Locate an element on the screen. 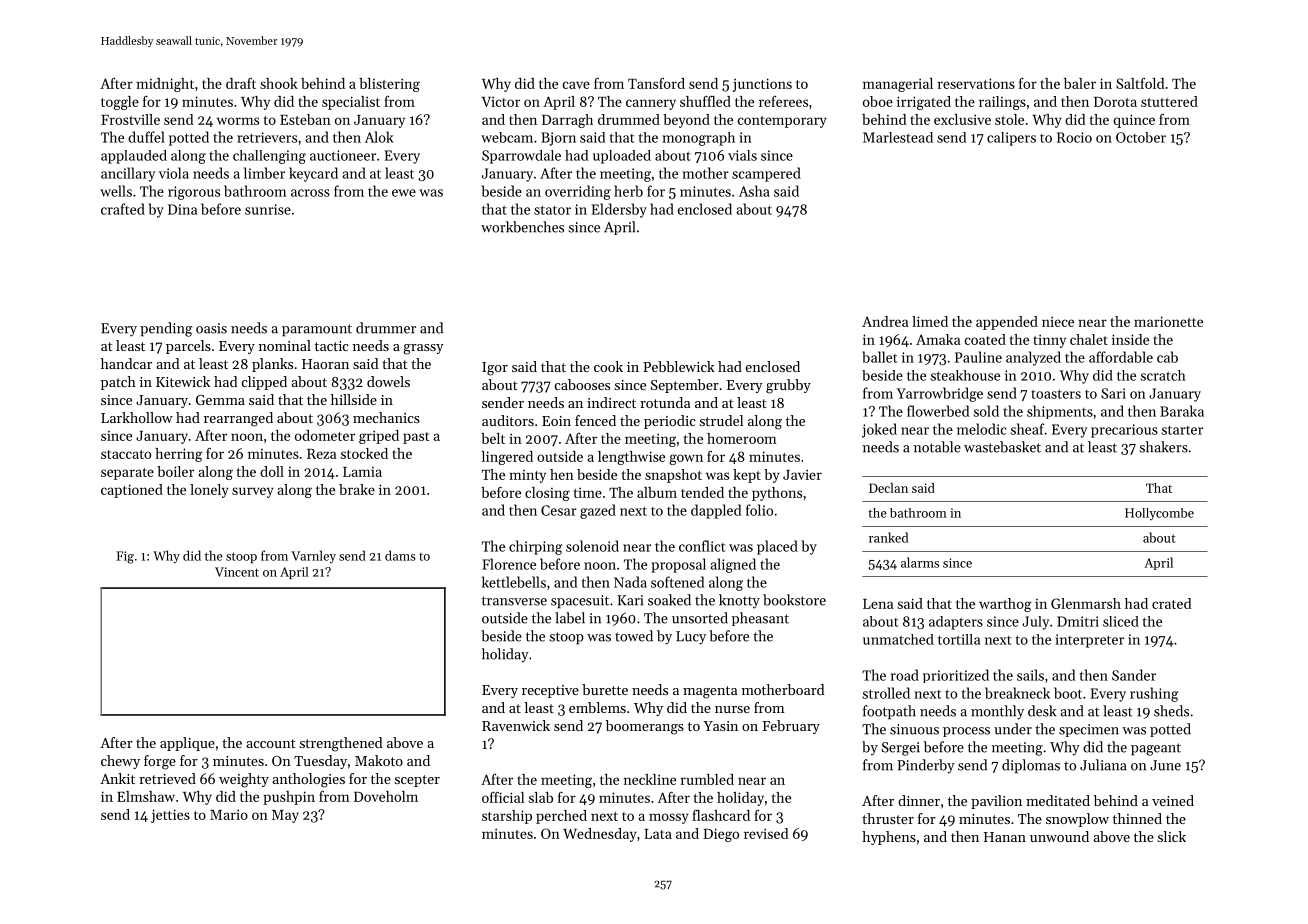 This screenshot has height=924, width=1308. jetties is located at coordinates (170, 816).
